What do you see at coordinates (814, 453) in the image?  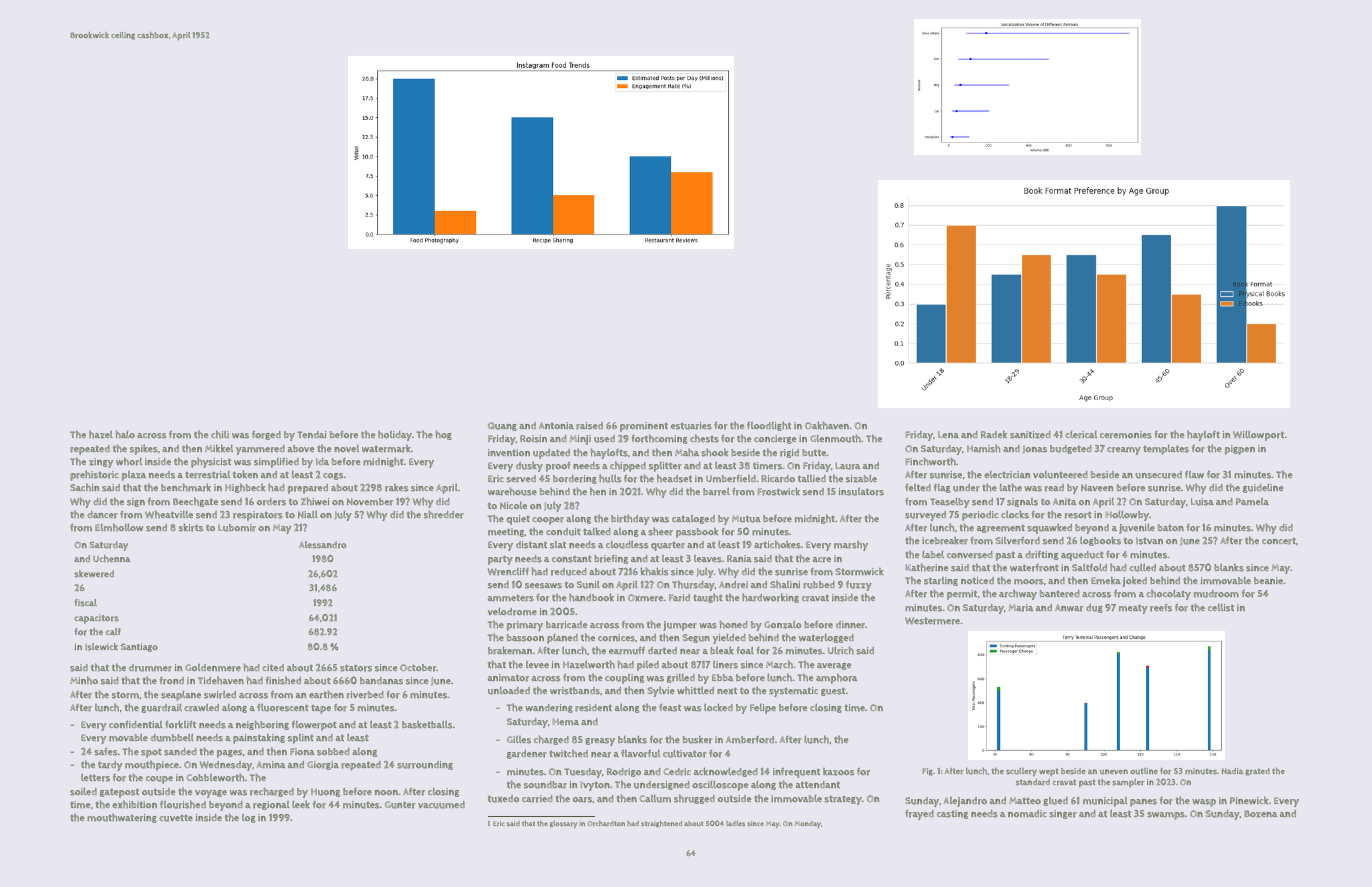 I see `butte` at bounding box center [814, 453].
